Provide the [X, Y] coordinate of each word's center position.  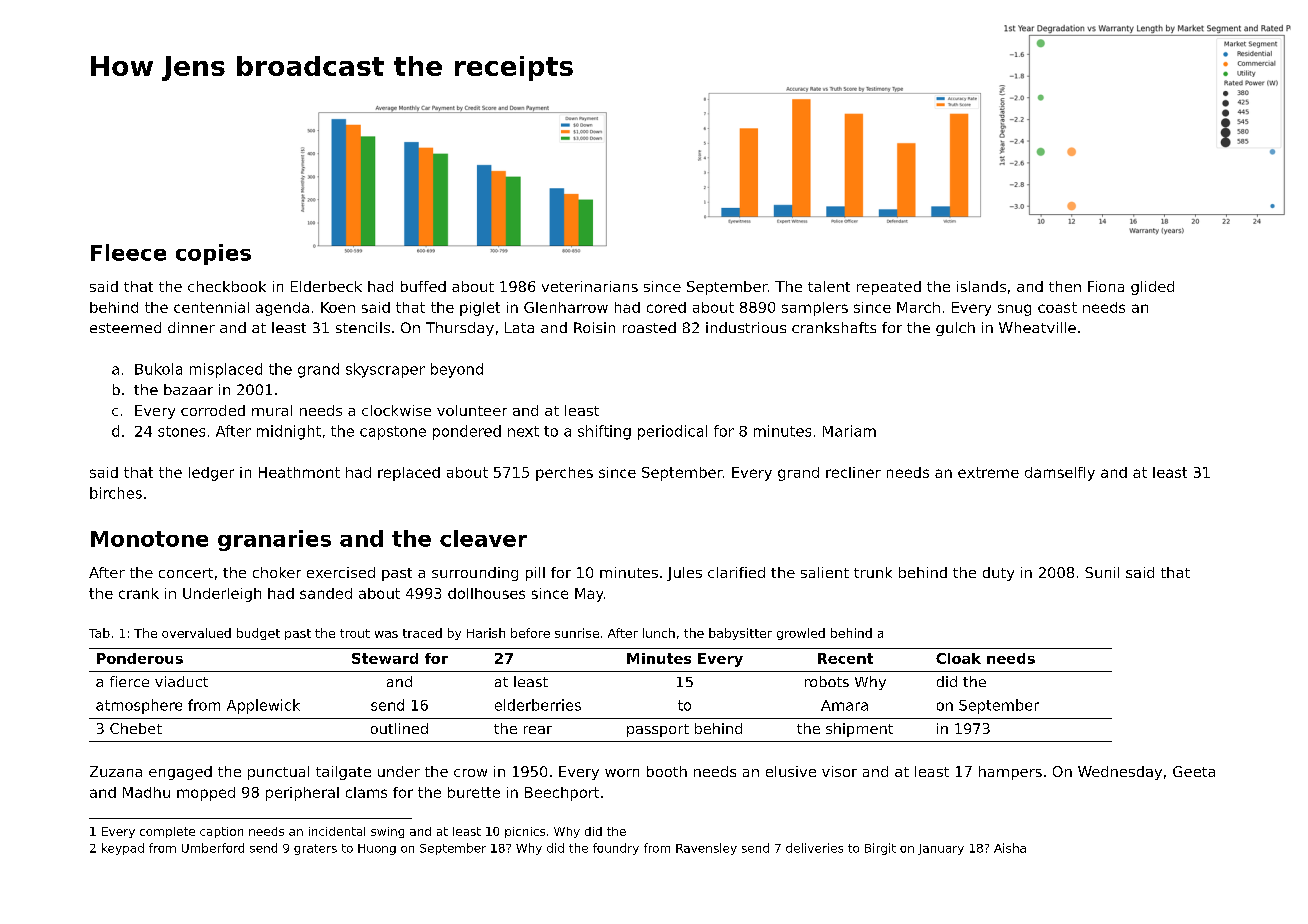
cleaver [483, 538]
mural [272, 410]
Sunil [1102, 572]
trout [355, 633]
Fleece [128, 252]
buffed [423, 286]
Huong [377, 849]
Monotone [149, 539]
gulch [955, 329]
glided [1152, 288]
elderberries [538, 705]
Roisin [594, 327]
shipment [859, 730]
